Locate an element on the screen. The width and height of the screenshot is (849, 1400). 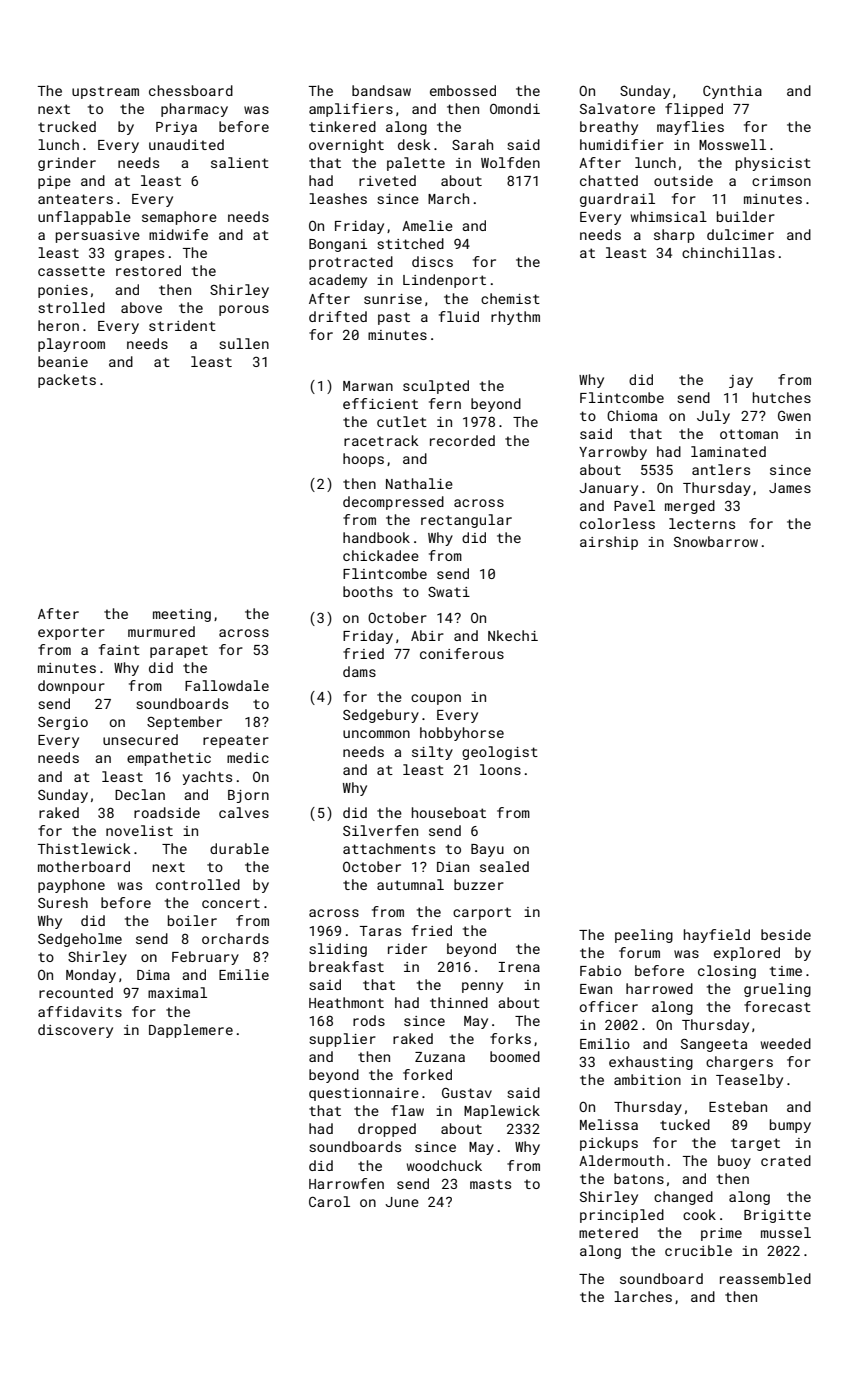
Fallowdale is located at coordinates (227, 685).
